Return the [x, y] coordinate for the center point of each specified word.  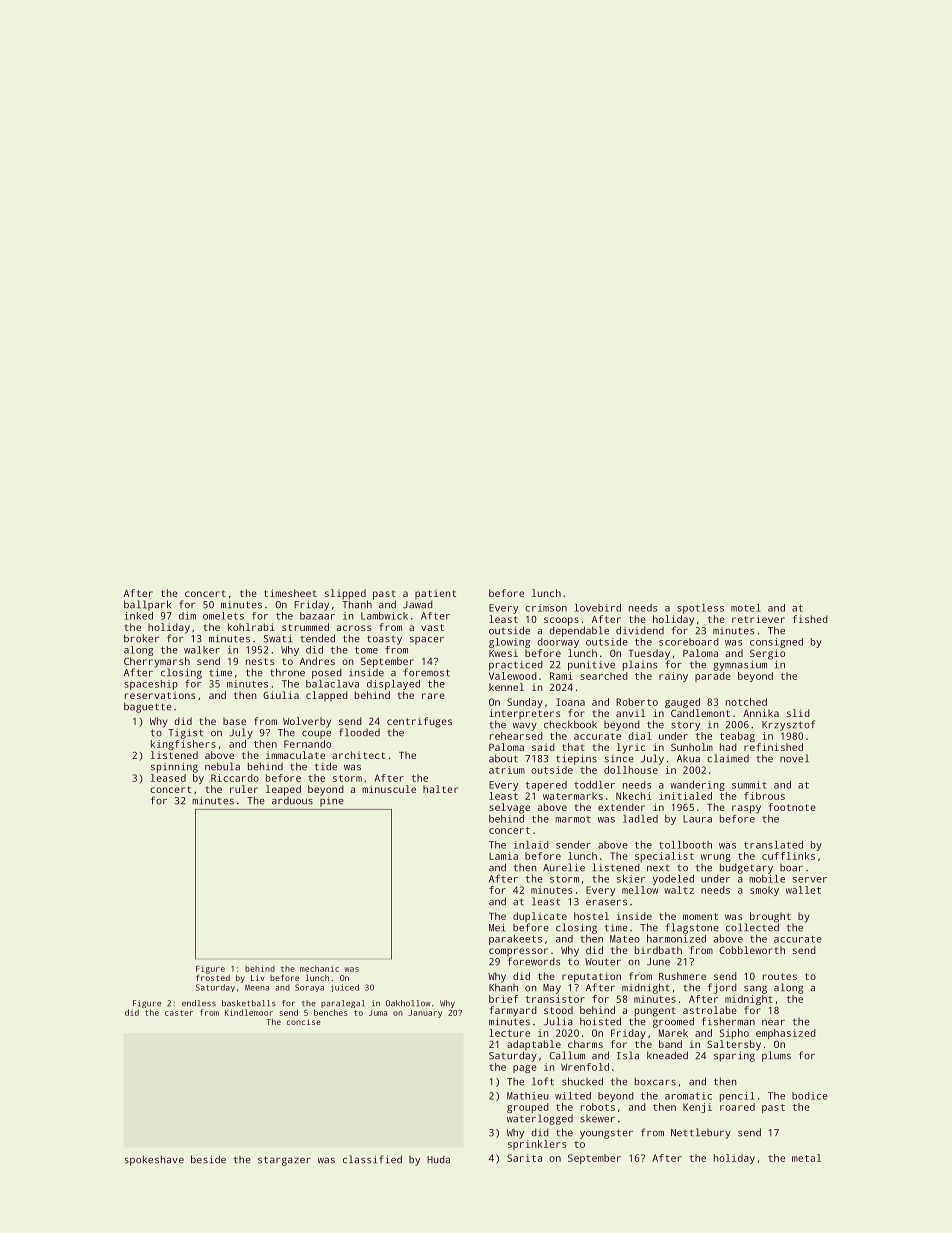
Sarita [524, 1158]
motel [746, 608]
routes [780, 976]
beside [208, 1159]
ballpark [147, 605]
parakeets [515, 940]
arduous [292, 801]
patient [435, 594]
